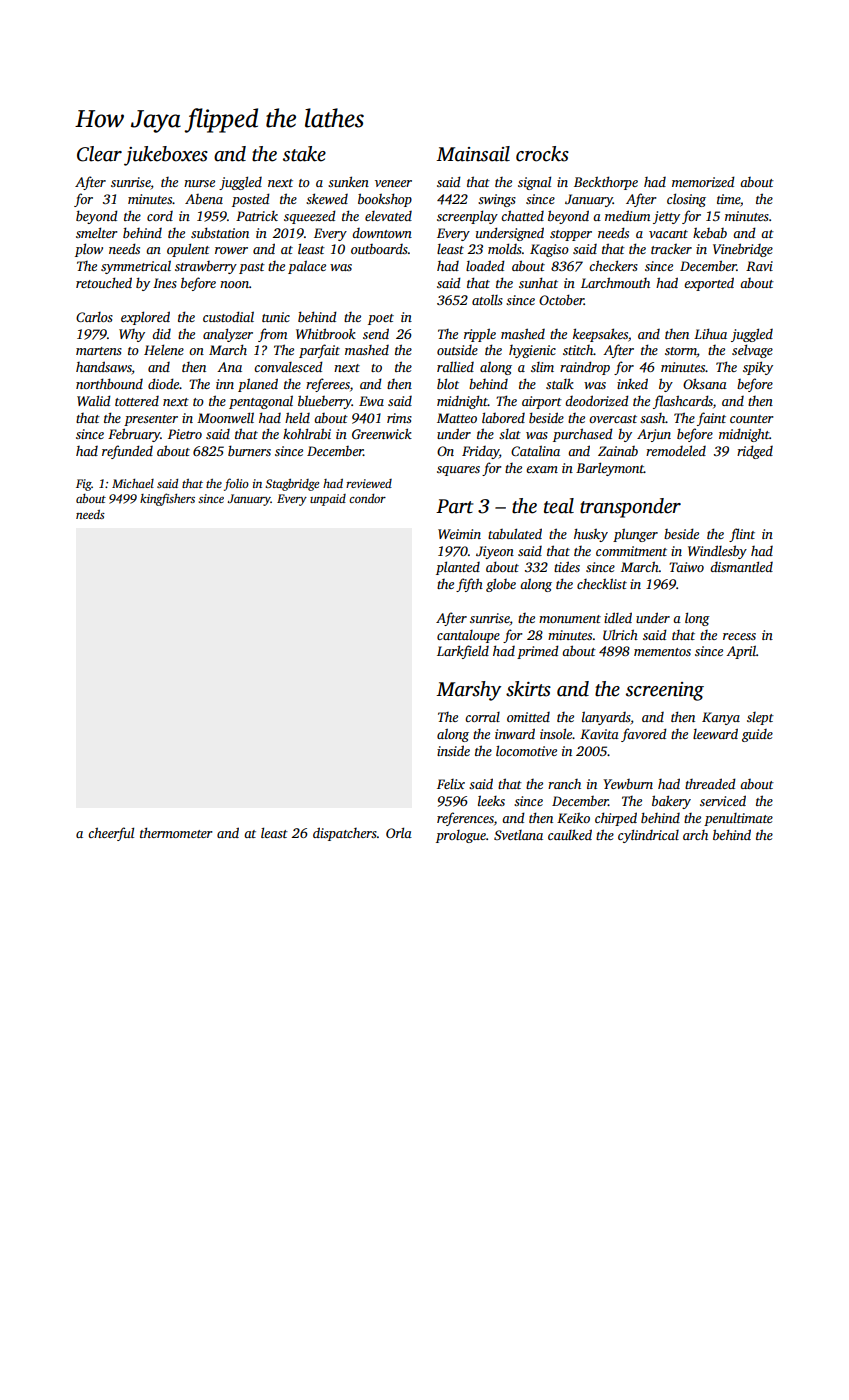  I want to click on kingfishers, so click(167, 499).
